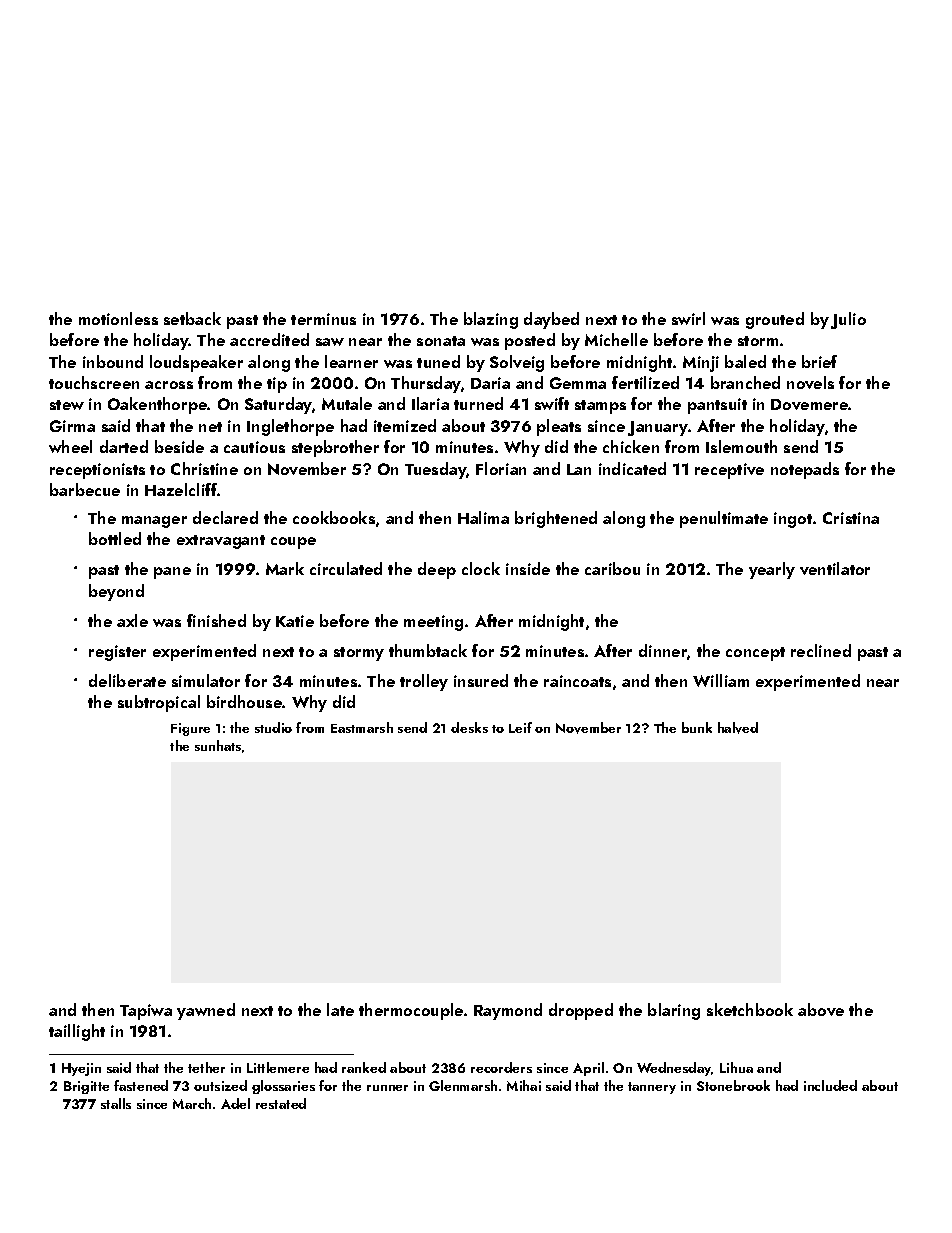 This screenshot has height=1233, width=952. What do you see at coordinates (524, 1085) in the screenshot?
I see `Mihai` at bounding box center [524, 1085].
